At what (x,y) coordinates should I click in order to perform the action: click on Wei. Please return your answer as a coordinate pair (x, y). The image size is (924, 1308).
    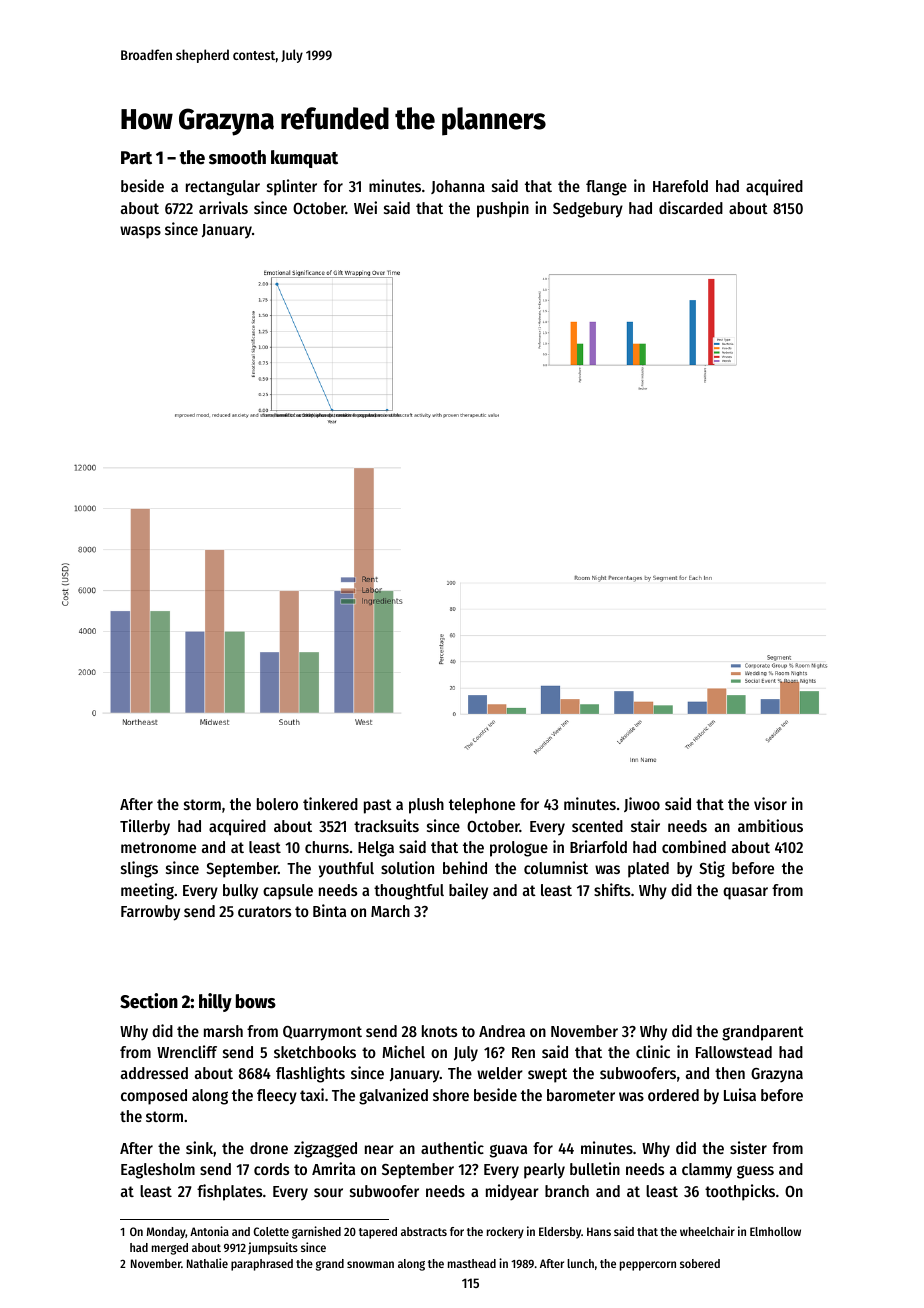
    Looking at the image, I should click on (365, 207).
